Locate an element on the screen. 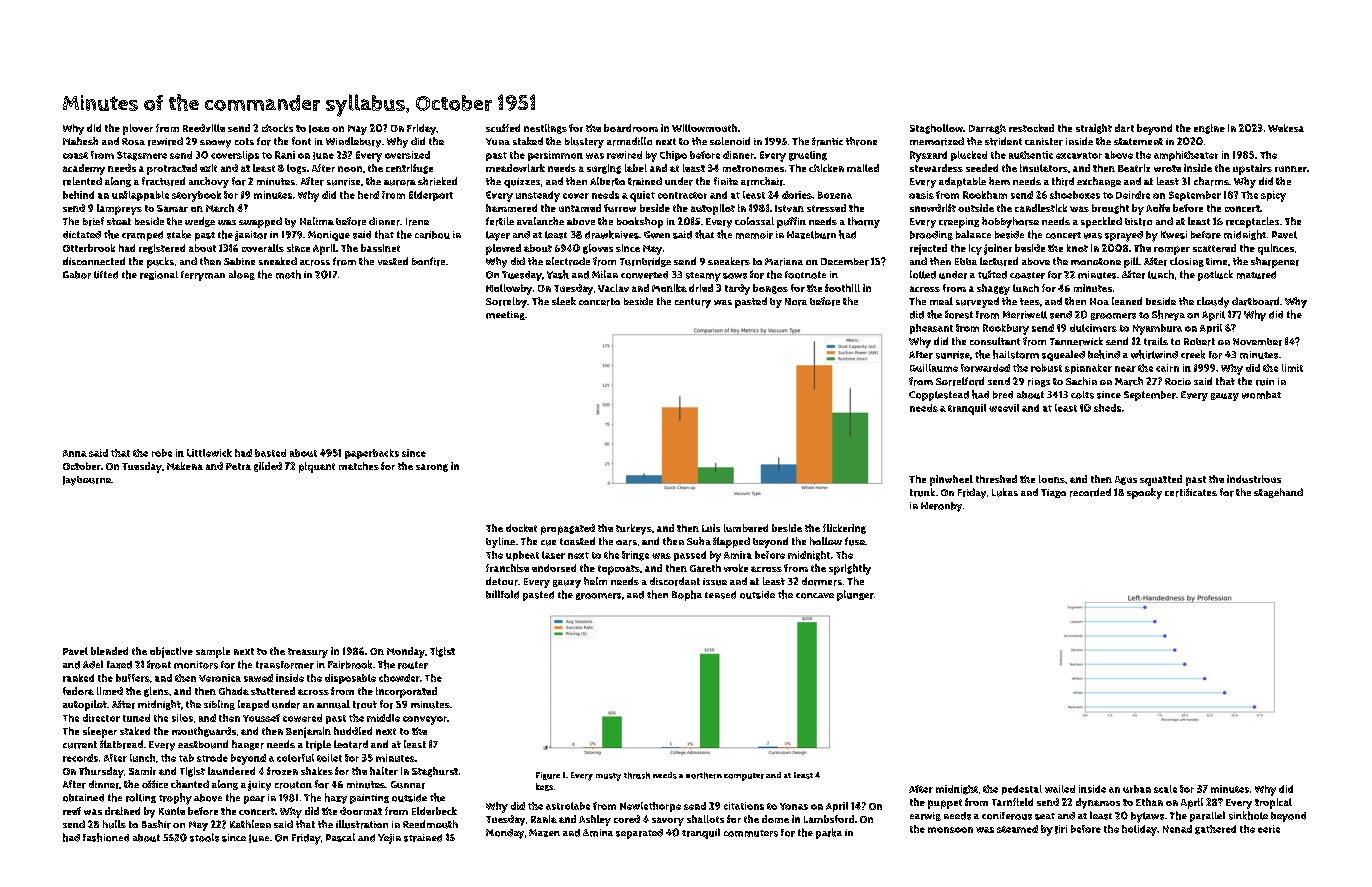 This screenshot has width=1372, height=887. Suha is located at coordinates (699, 541).
